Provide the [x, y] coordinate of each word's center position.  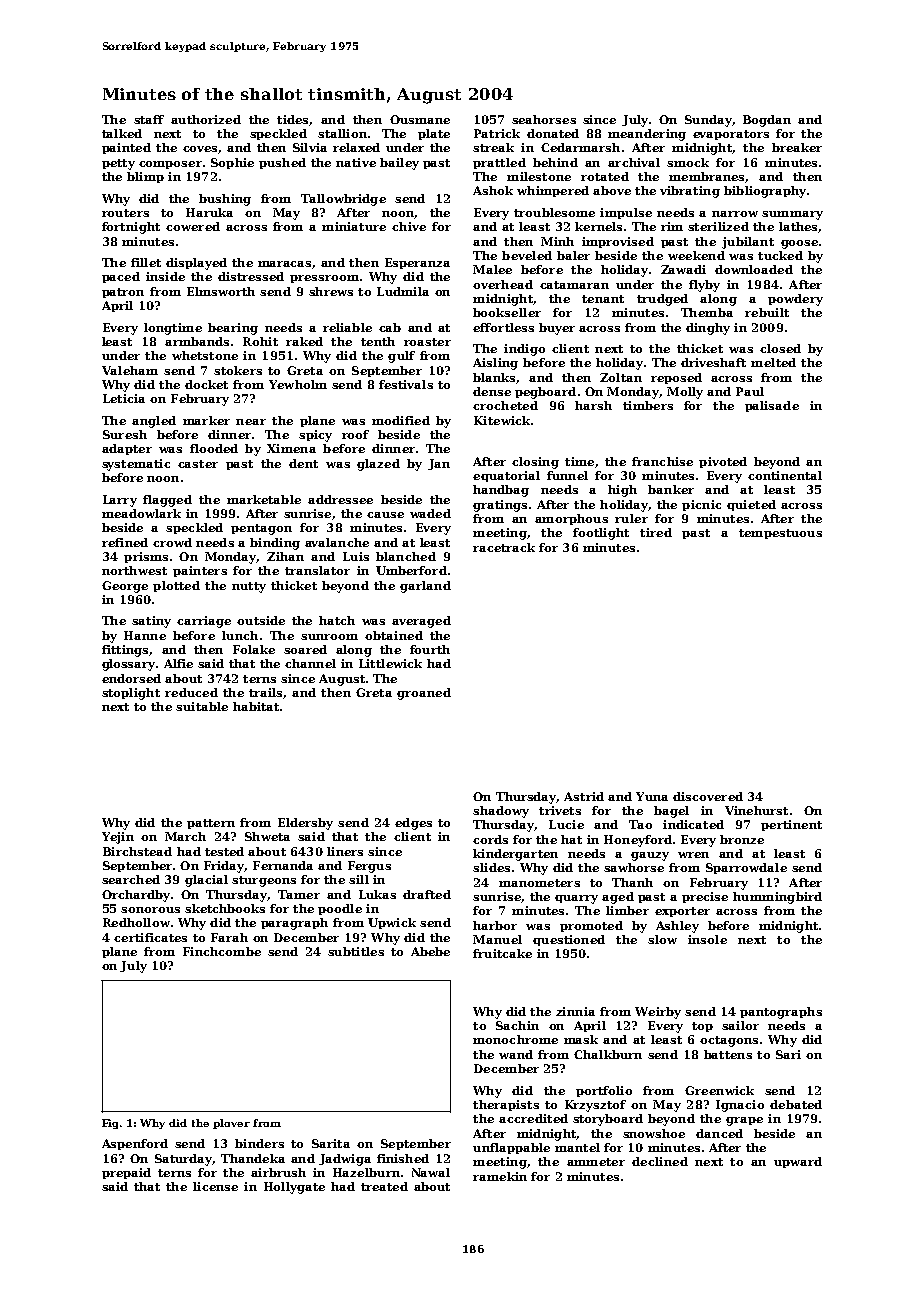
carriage [204, 622]
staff [149, 119]
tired [656, 532]
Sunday [708, 121]
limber [627, 910]
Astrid [584, 796]
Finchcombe [222, 951]
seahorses [544, 119]
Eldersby [305, 824]
